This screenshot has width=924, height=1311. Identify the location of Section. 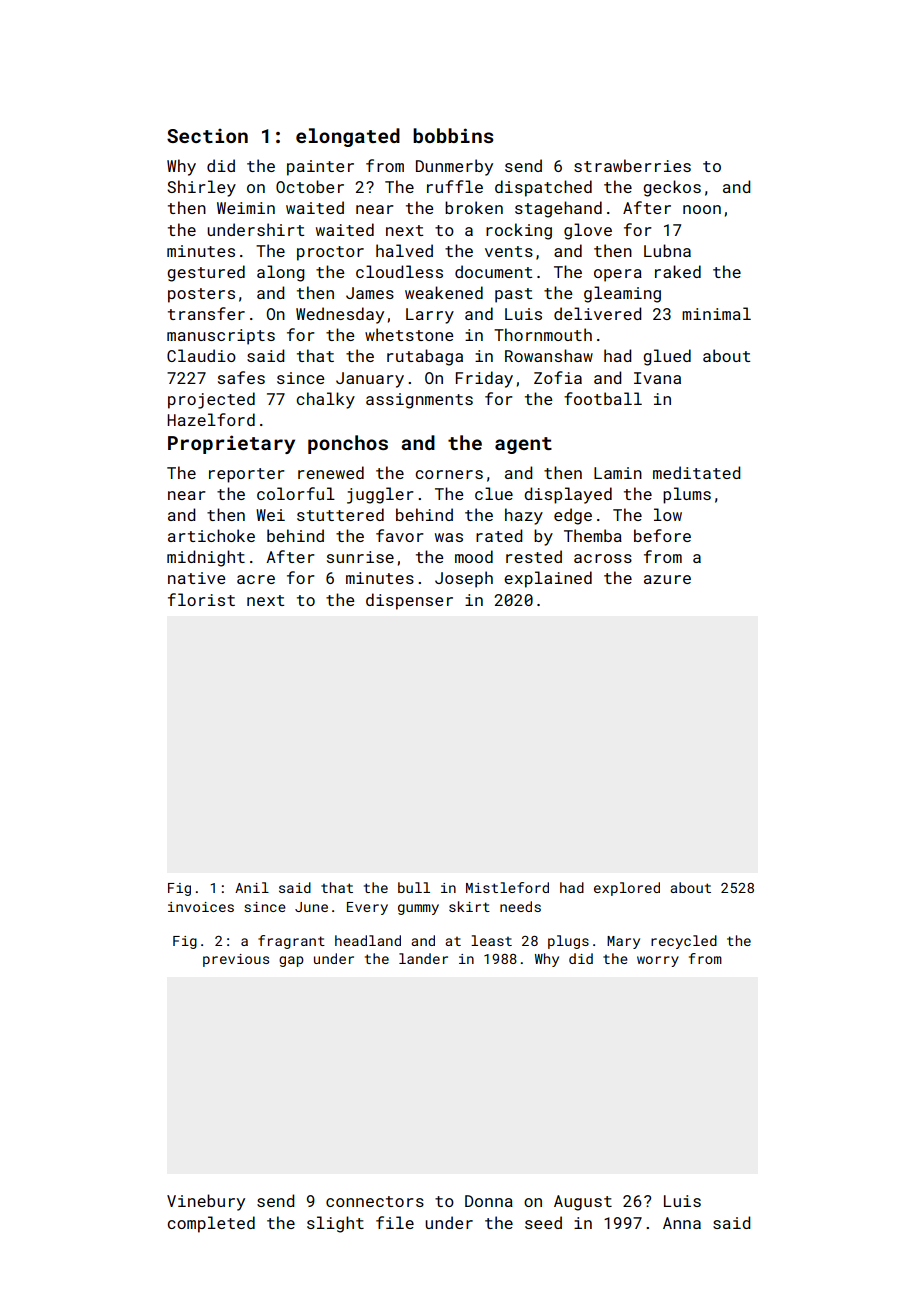
(207, 136).
